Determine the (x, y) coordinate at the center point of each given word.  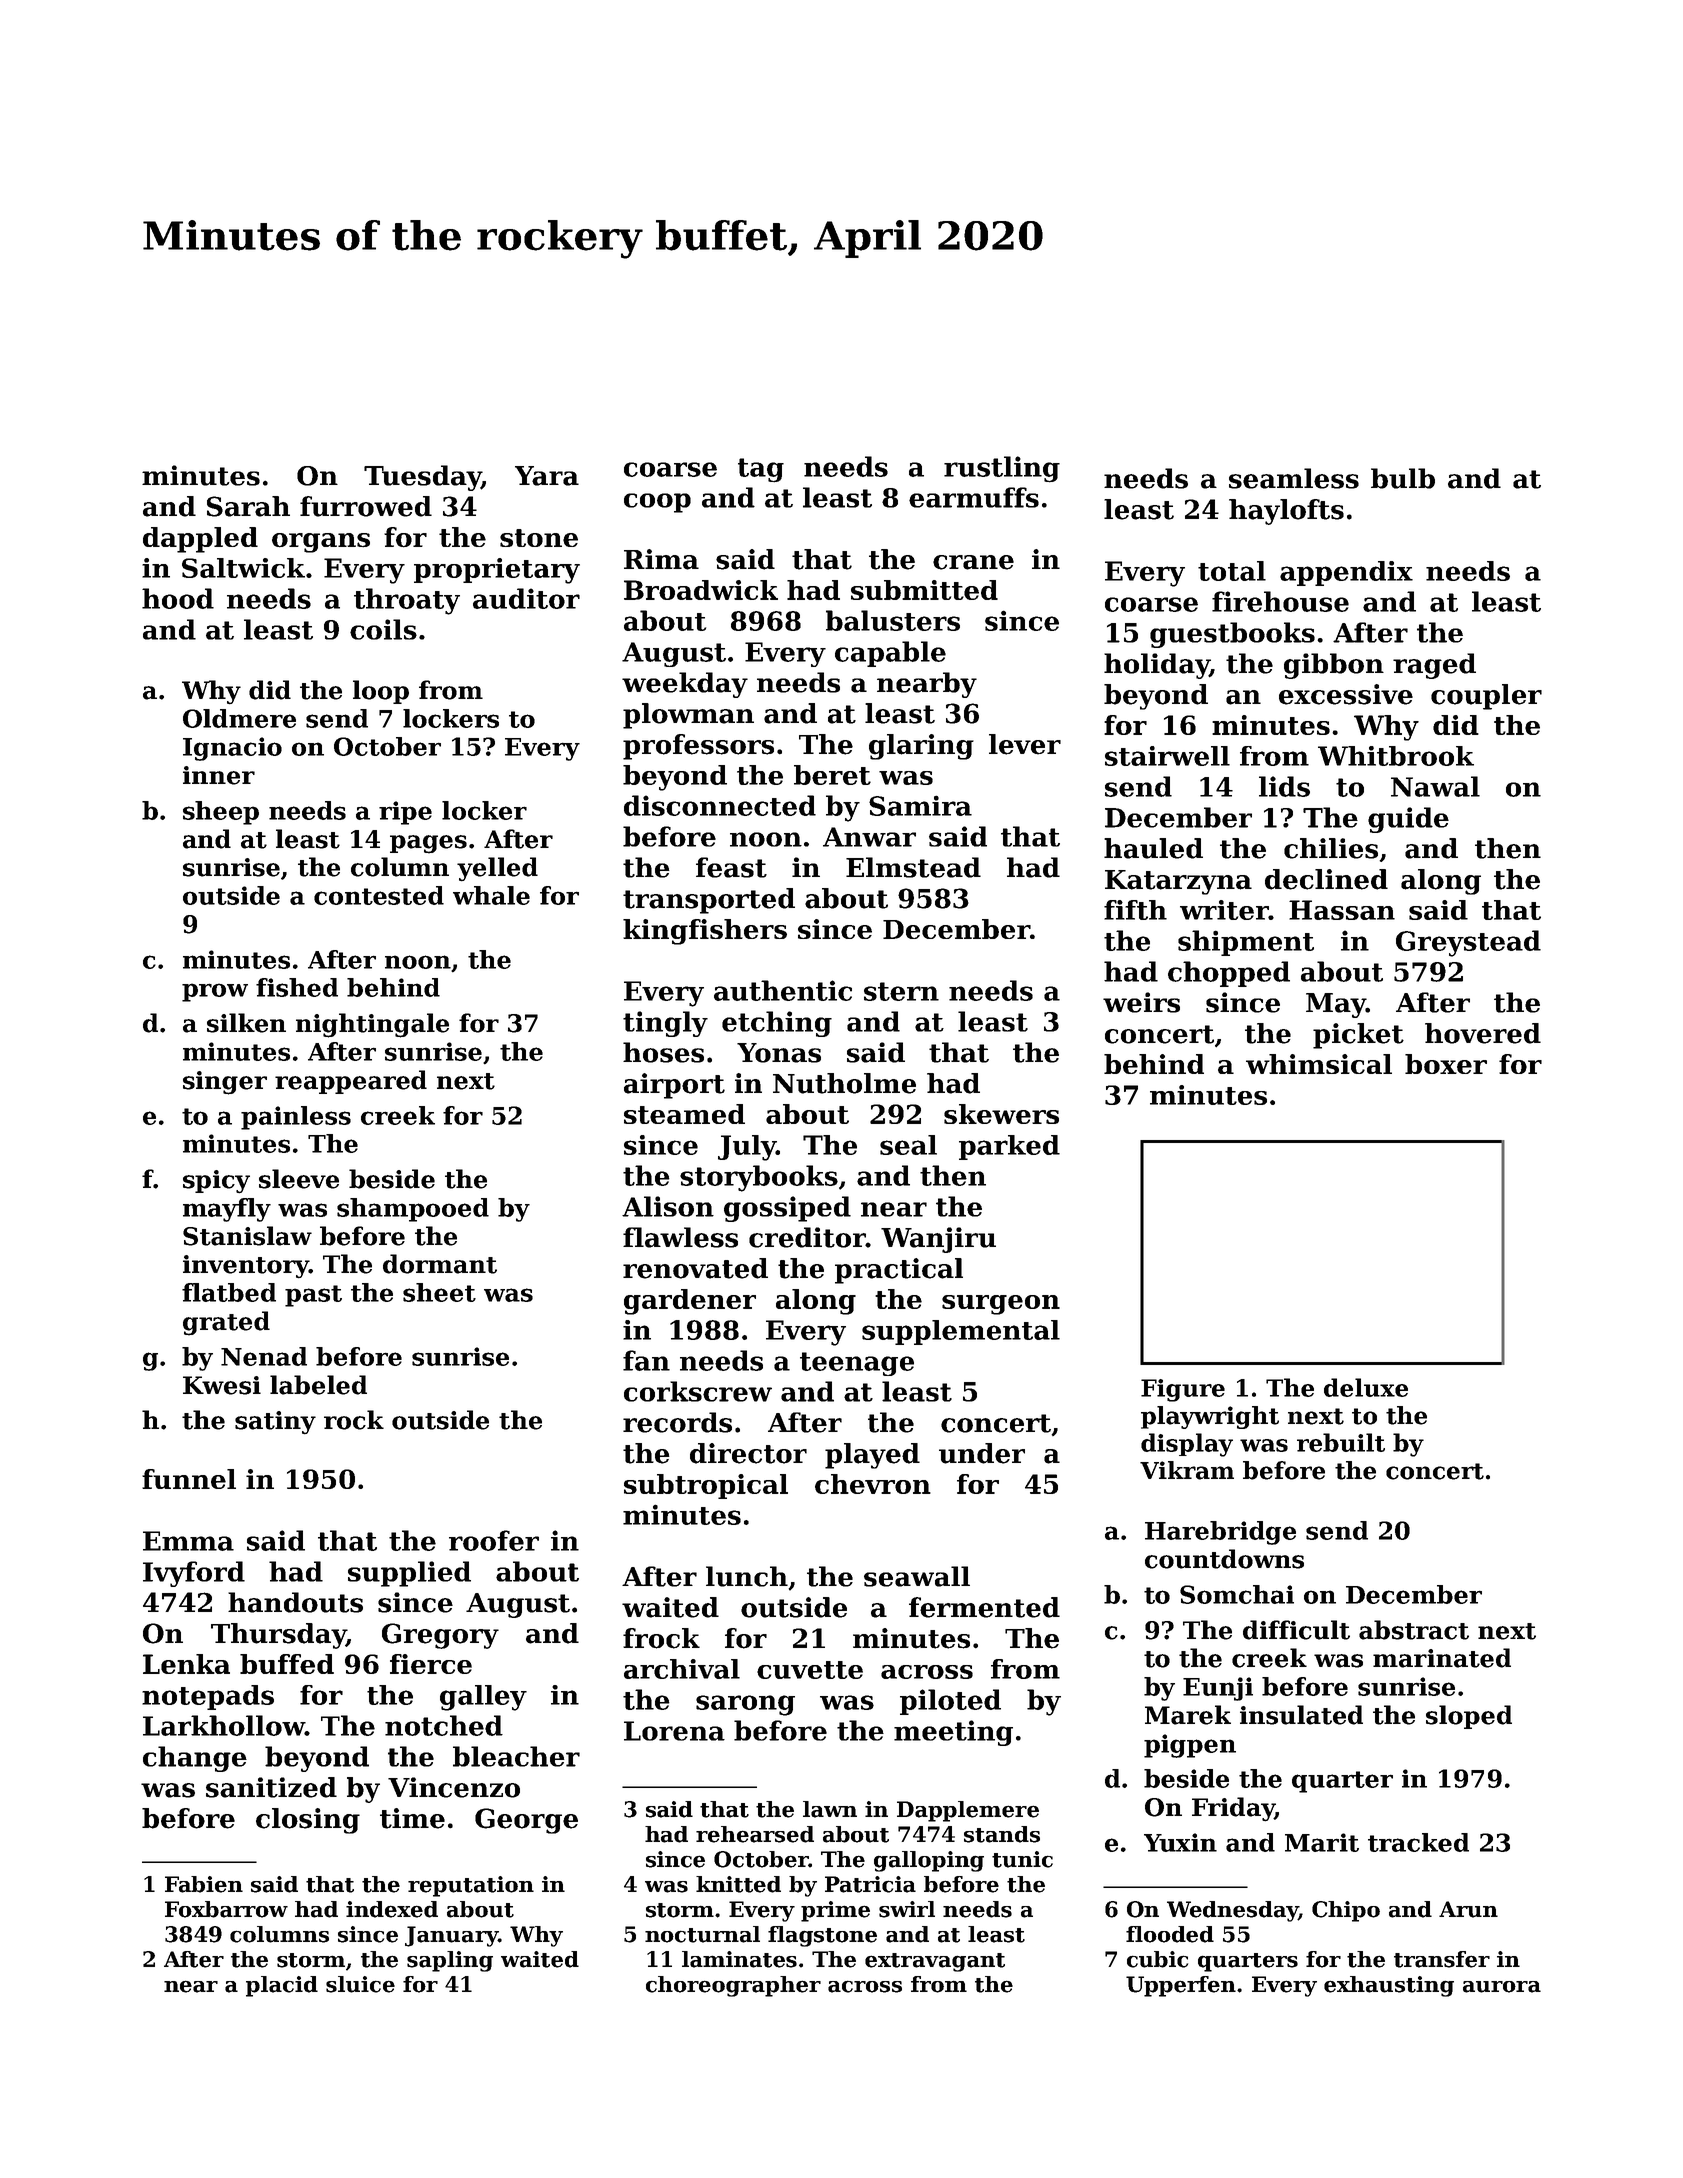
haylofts (1286, 512)
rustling (1002, 469)
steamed (684, 1114)
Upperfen (1181, 1986)
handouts (295, 1602)
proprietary (497, 571)
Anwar (869, 837)
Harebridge (1220, 1533)
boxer (1446, 1064)
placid (282, 1986)
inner (219, 775)
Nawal (1435, 786)
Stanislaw (247, 1236)
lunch (747, 1576)
